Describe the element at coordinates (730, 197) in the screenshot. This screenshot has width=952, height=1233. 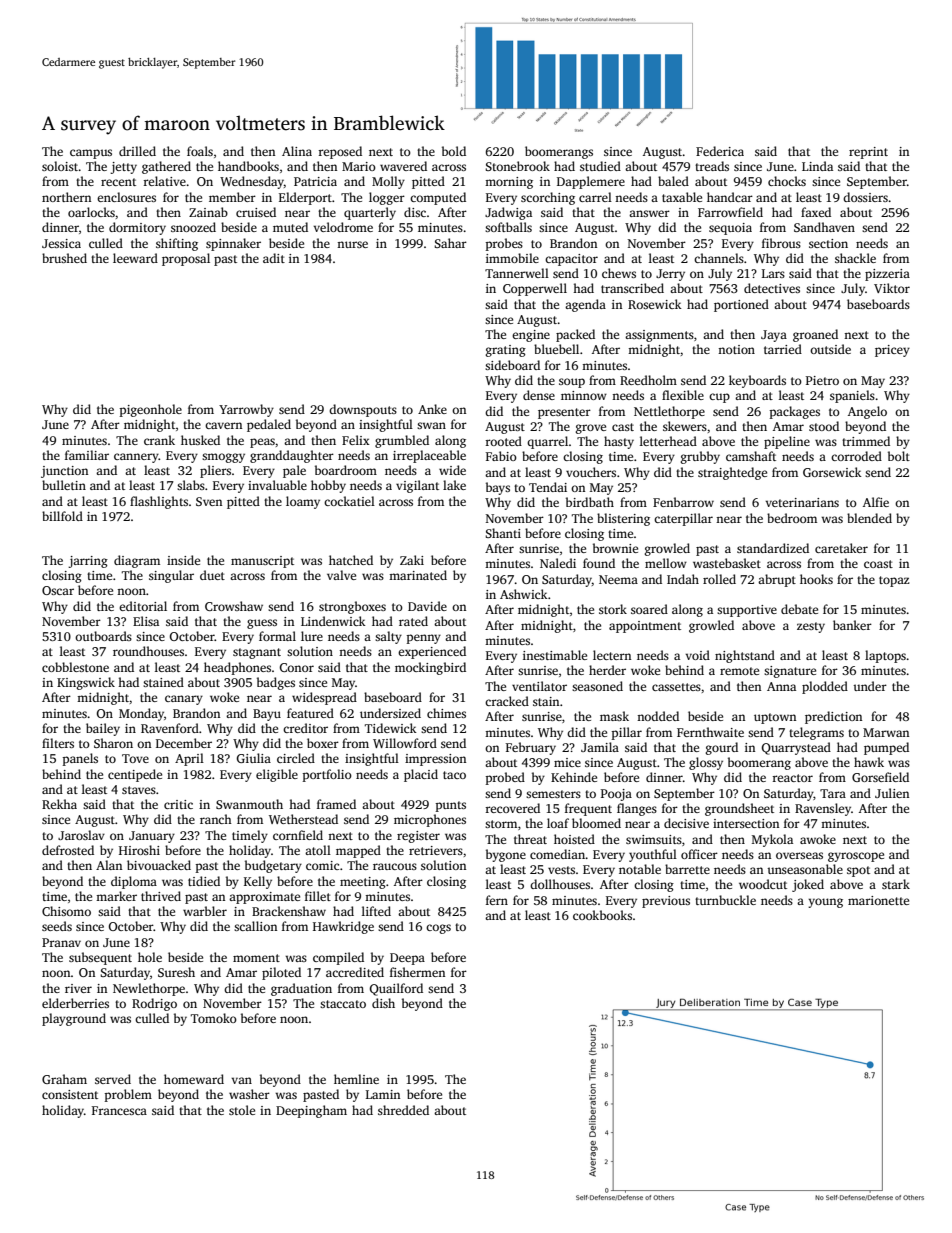
I see `handcar` at that location.
